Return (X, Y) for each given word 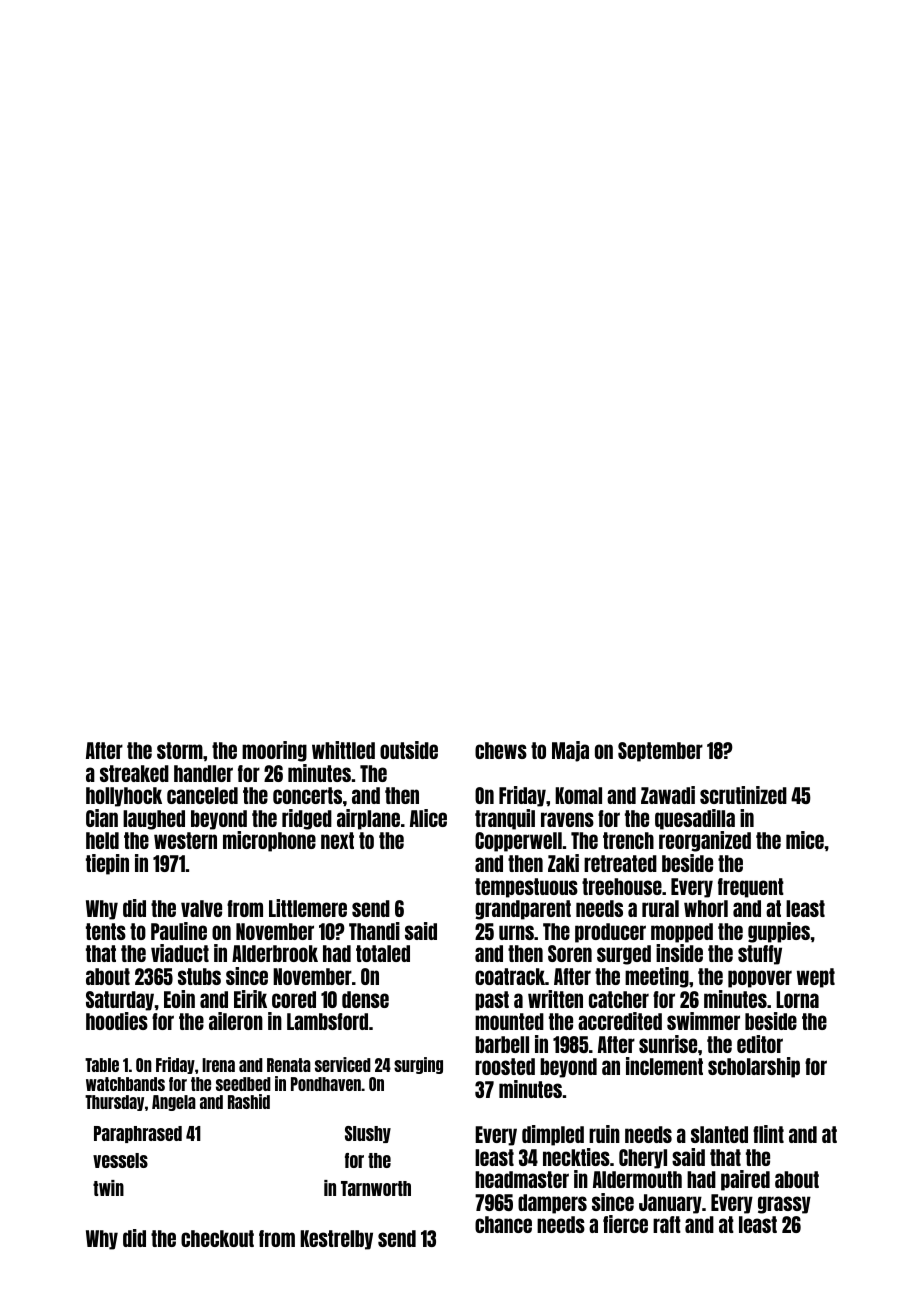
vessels (120, 1160)
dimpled (553, 1135)
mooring (274, 751)
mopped (682, 933)
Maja (570, 751)
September (660, 752)
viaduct (180, 953)
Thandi (374, 931)
